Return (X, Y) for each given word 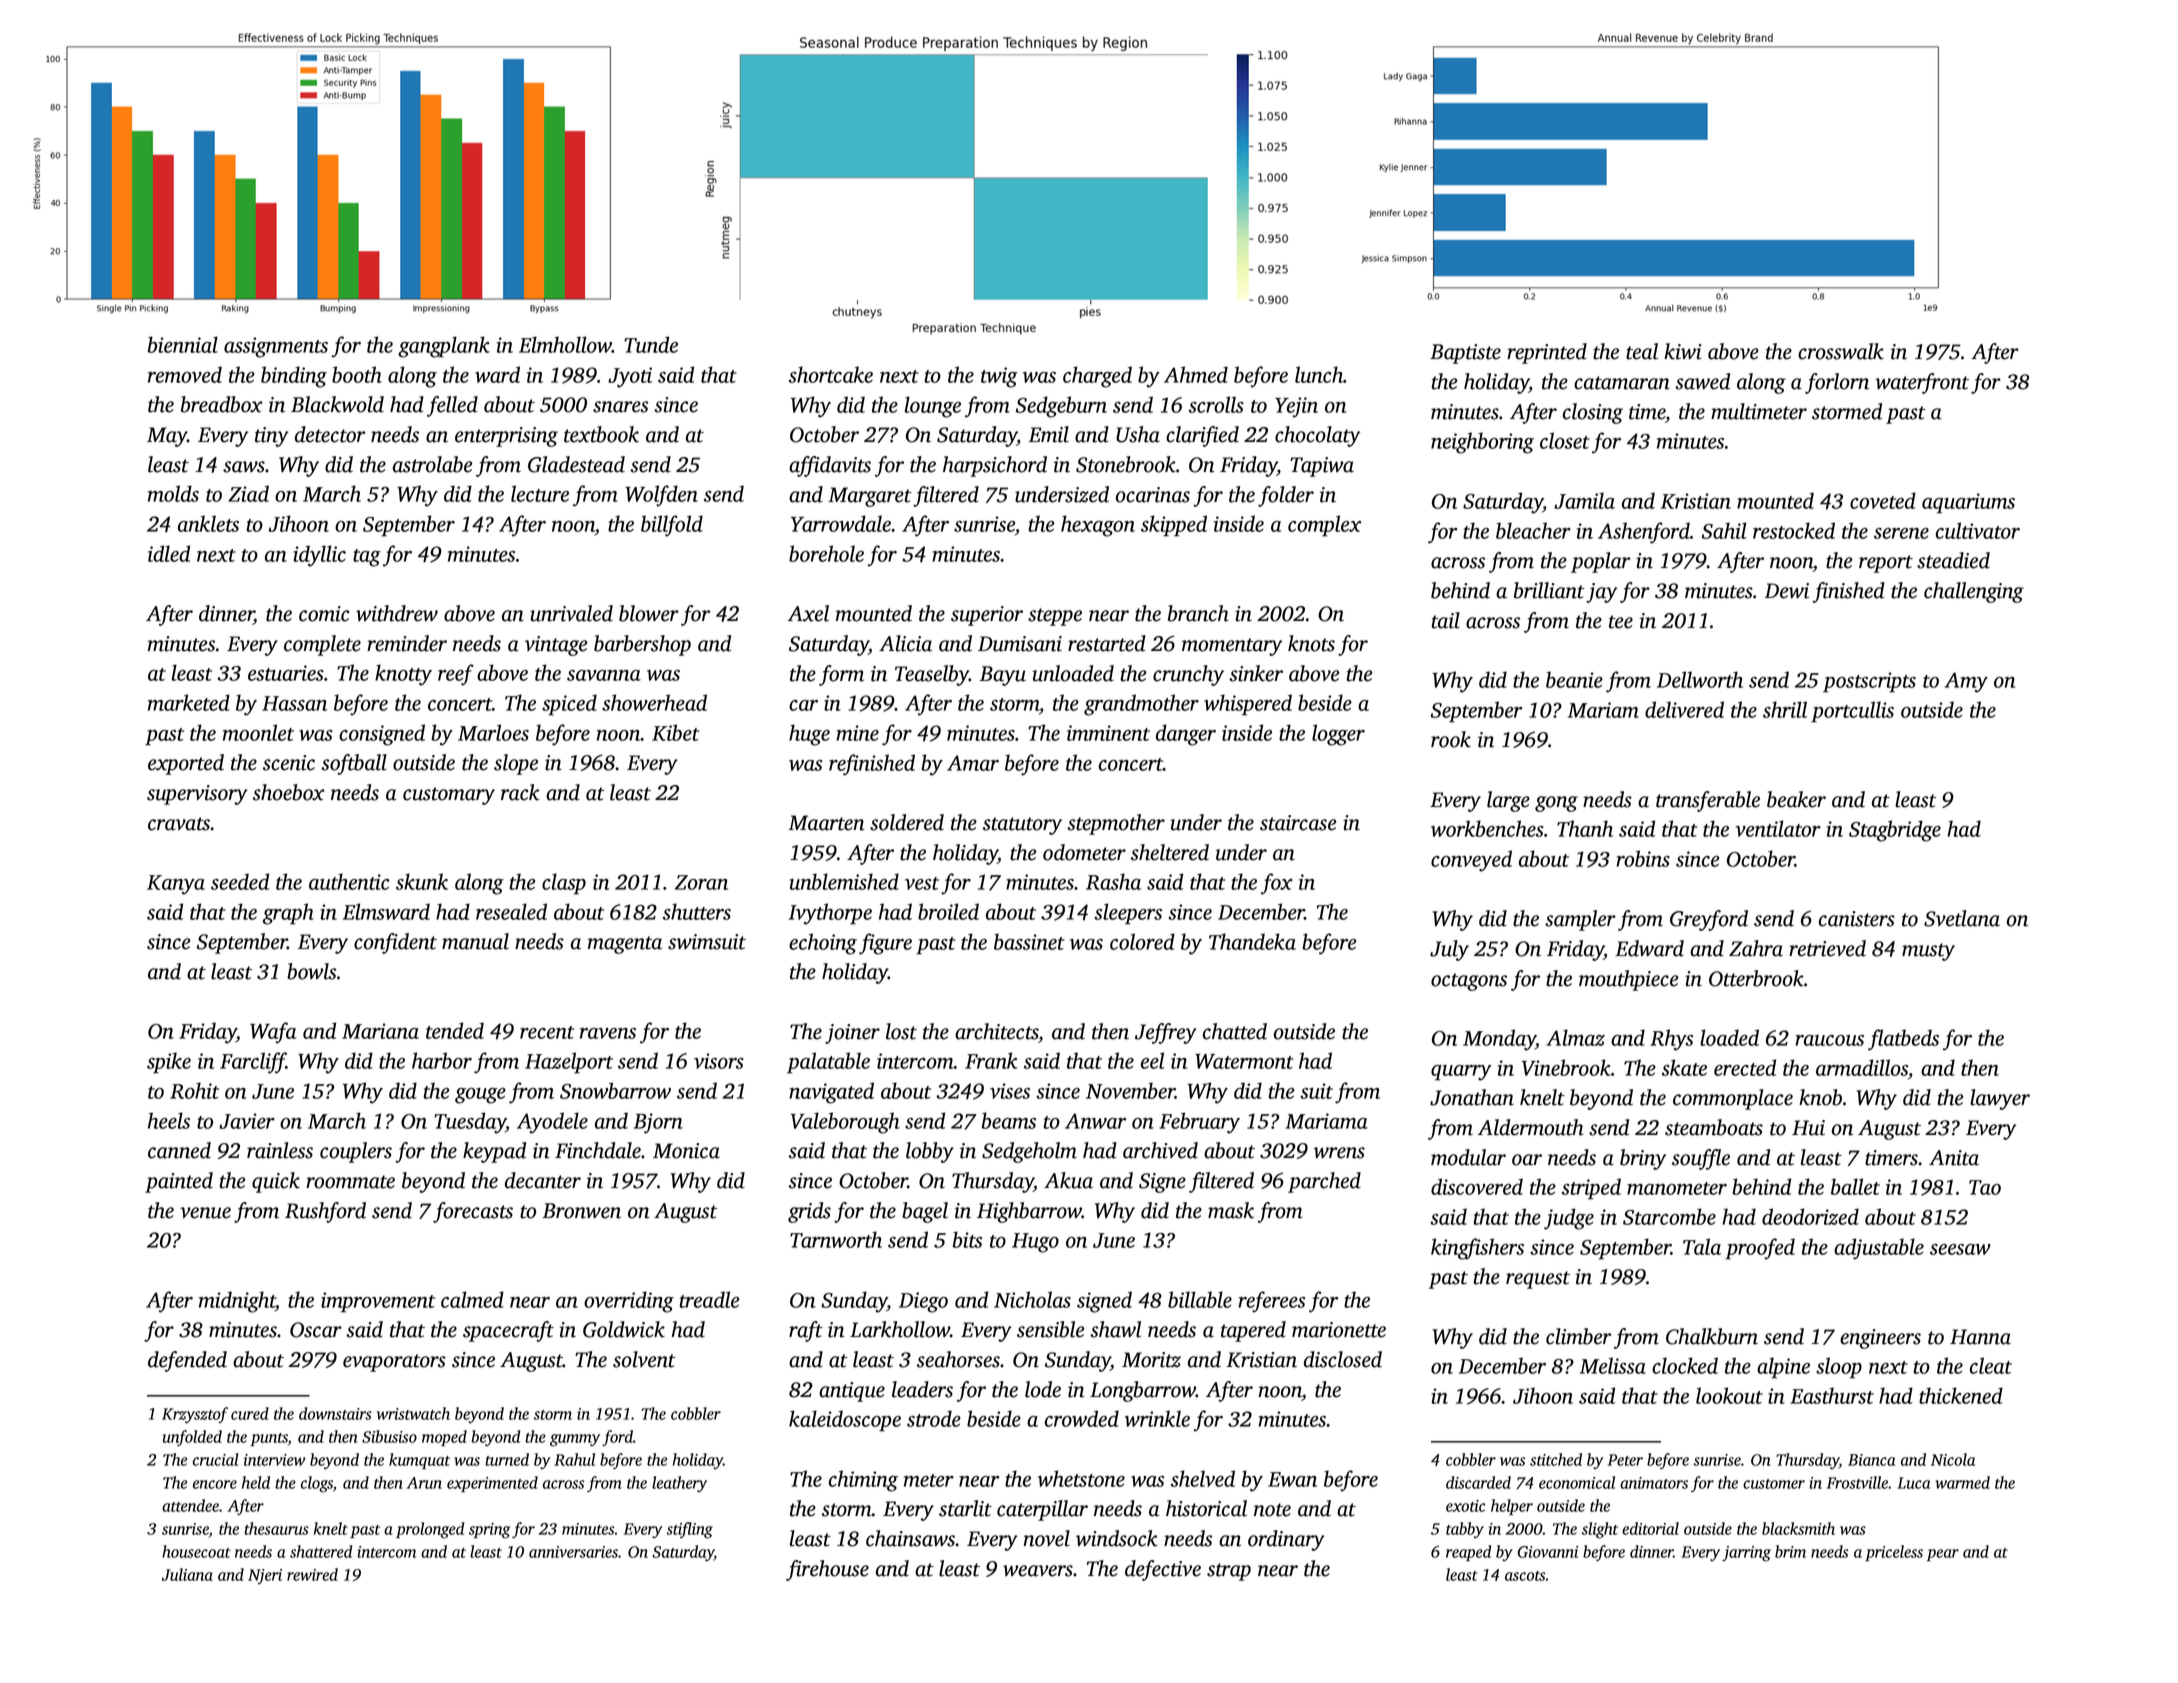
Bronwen (581, 1211)
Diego (923, 1302)
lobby (930, 1152)
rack (520, 792)
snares (620, 407)
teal (1642, 351)
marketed (189, 702)
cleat (1991, 1365)
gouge (480, 1096)
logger (1338, 735)
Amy (1966, 682)
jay (1601, 593)
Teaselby (932, 675)
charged (1097, 377)
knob (1820, 1097)
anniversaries (573, 1552)
